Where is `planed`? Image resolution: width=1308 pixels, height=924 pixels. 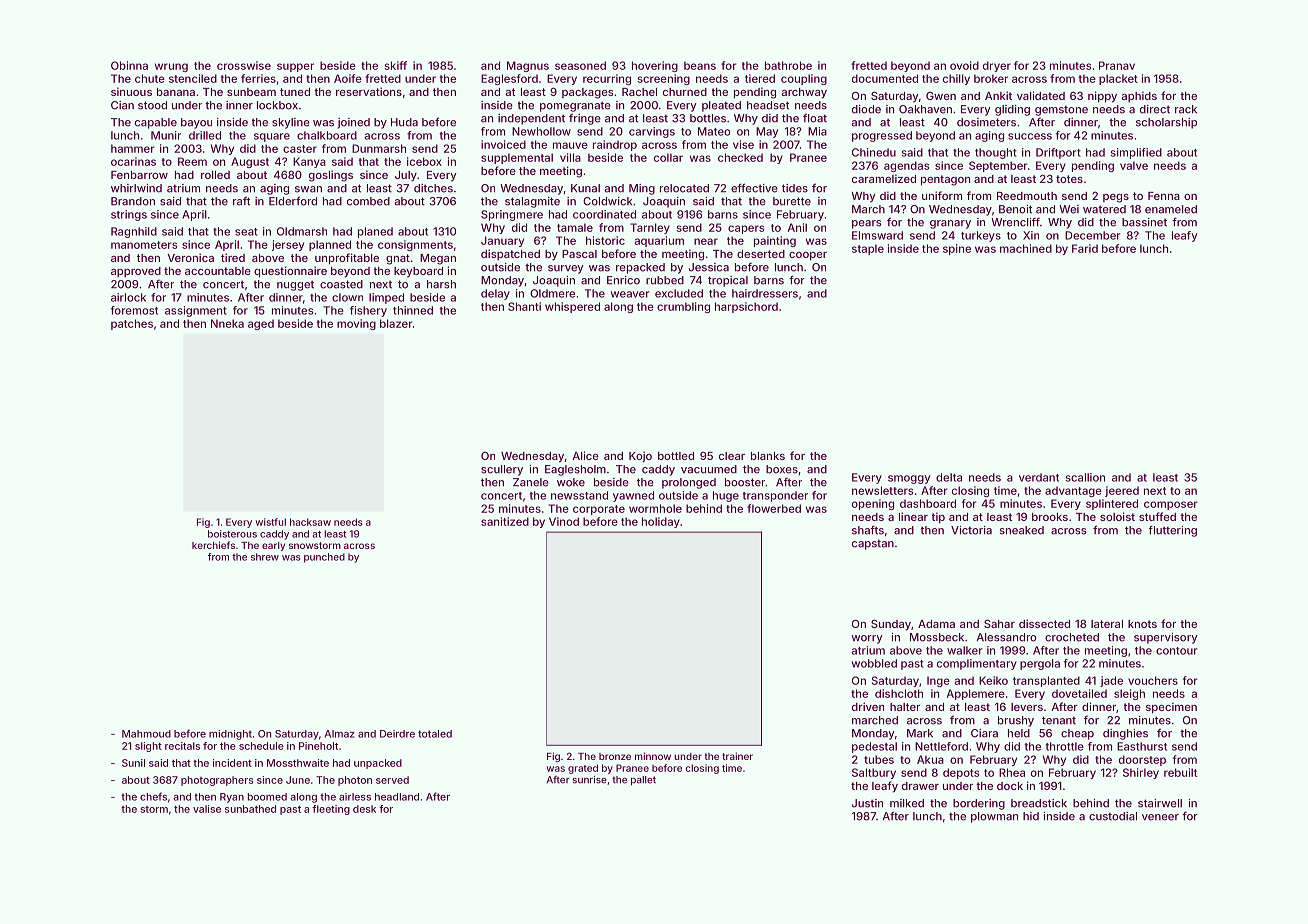
planed is located at coordinates (375, 232).
